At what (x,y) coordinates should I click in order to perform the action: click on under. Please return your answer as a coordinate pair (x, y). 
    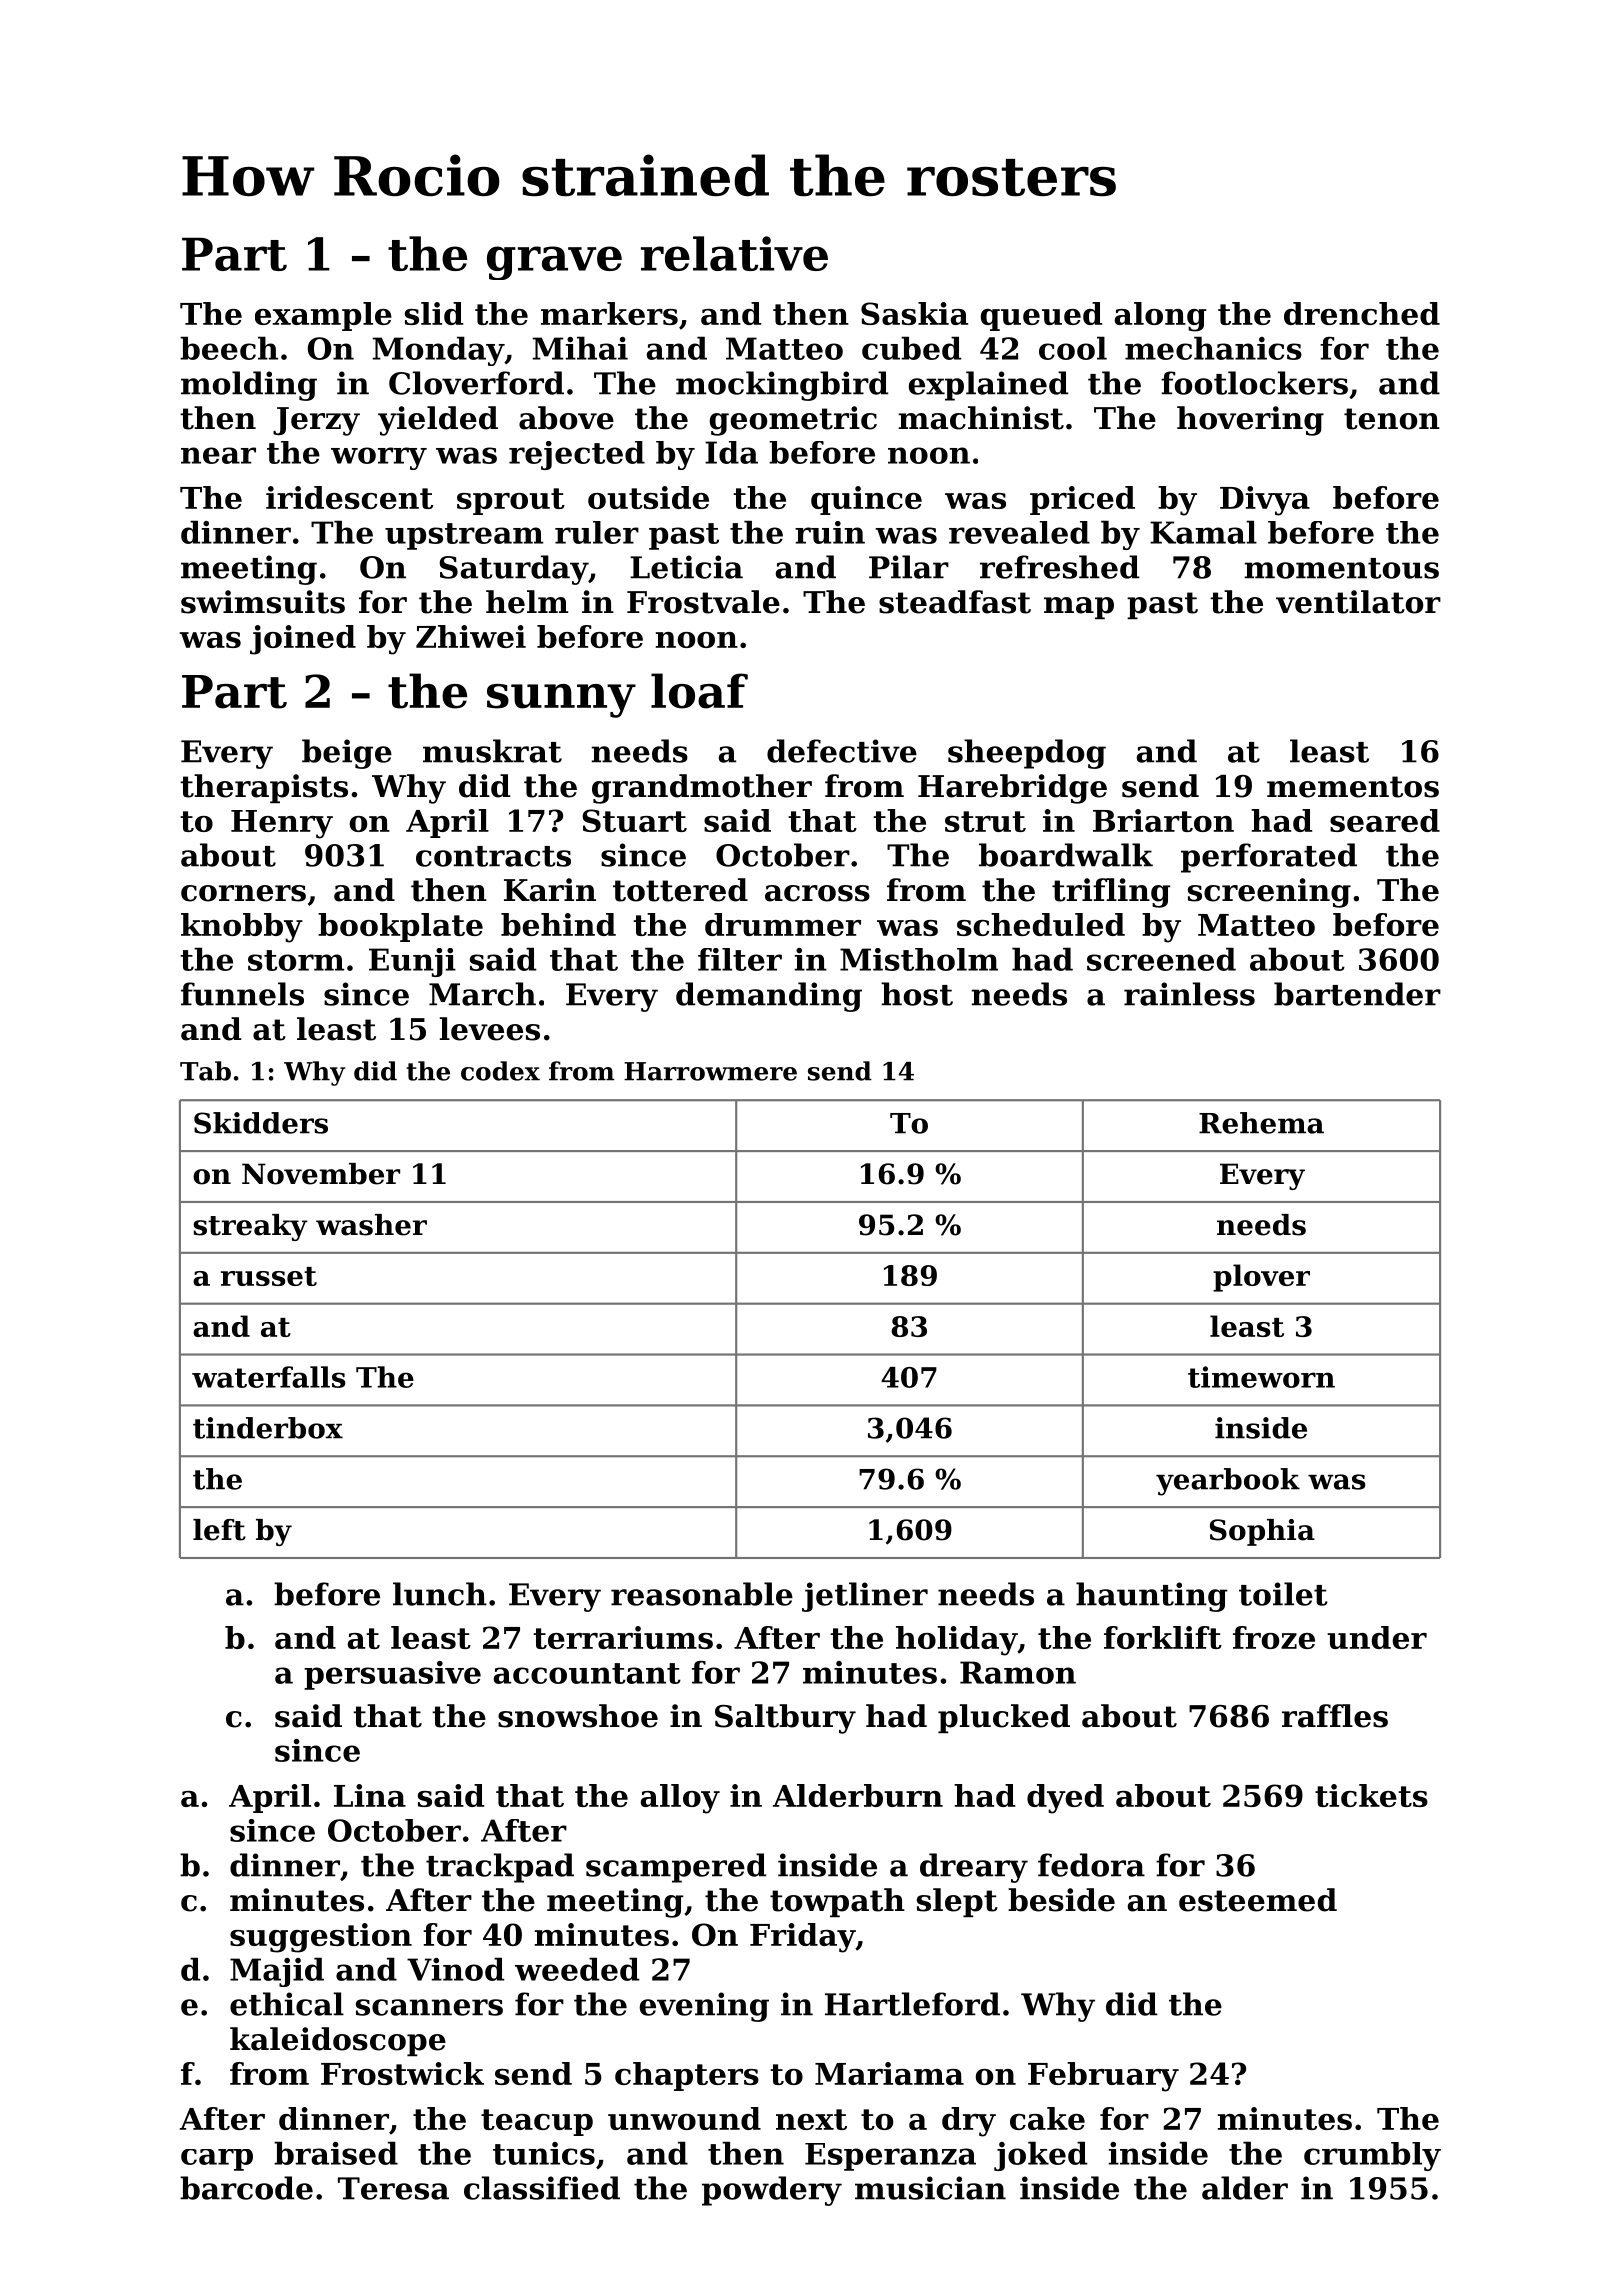
    Looking at the image, I should click on (1377, 1637).
